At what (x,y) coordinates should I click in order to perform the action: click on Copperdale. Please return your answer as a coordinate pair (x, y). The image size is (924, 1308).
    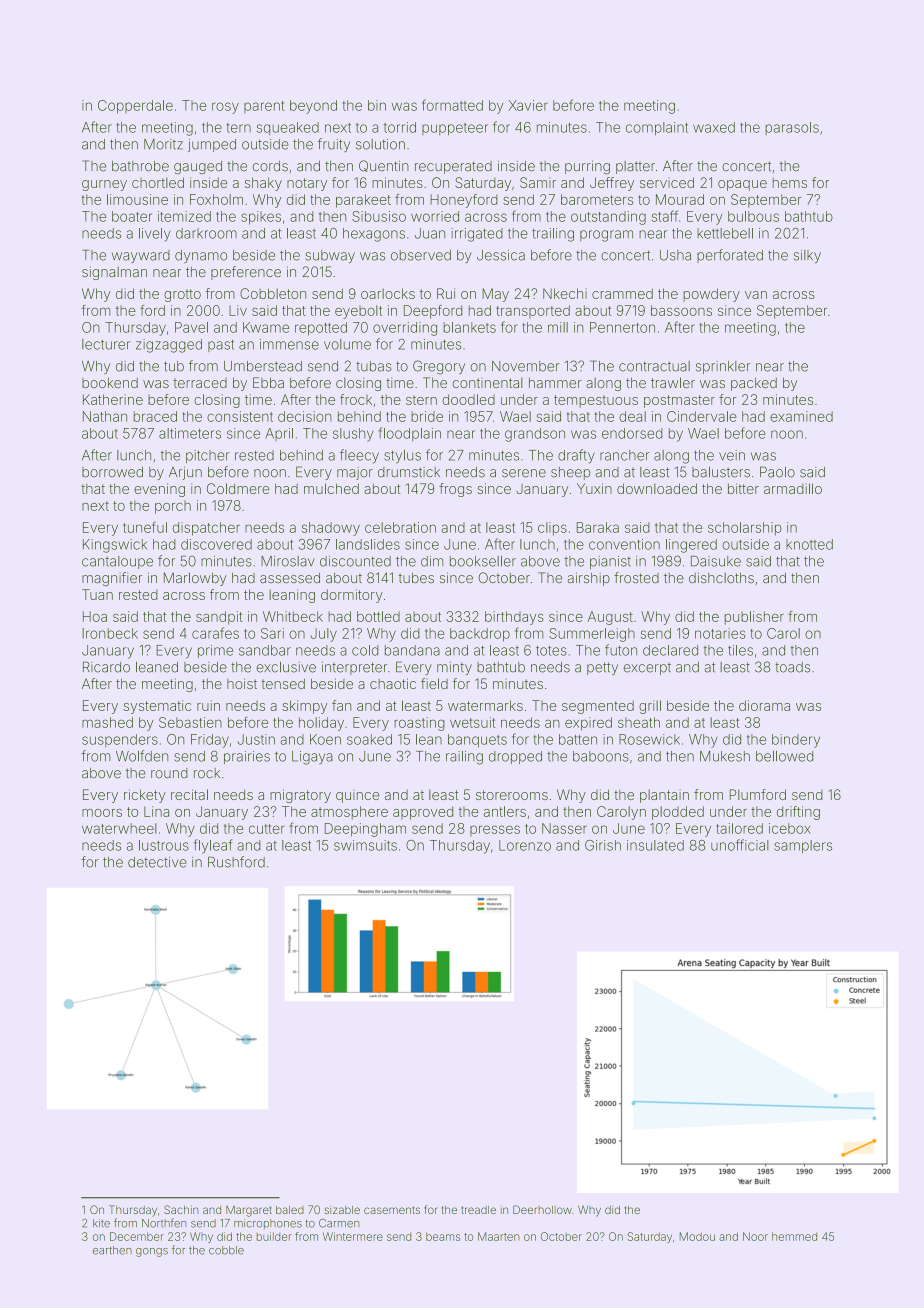
    Looking at the image, I should click on (135, 107).
